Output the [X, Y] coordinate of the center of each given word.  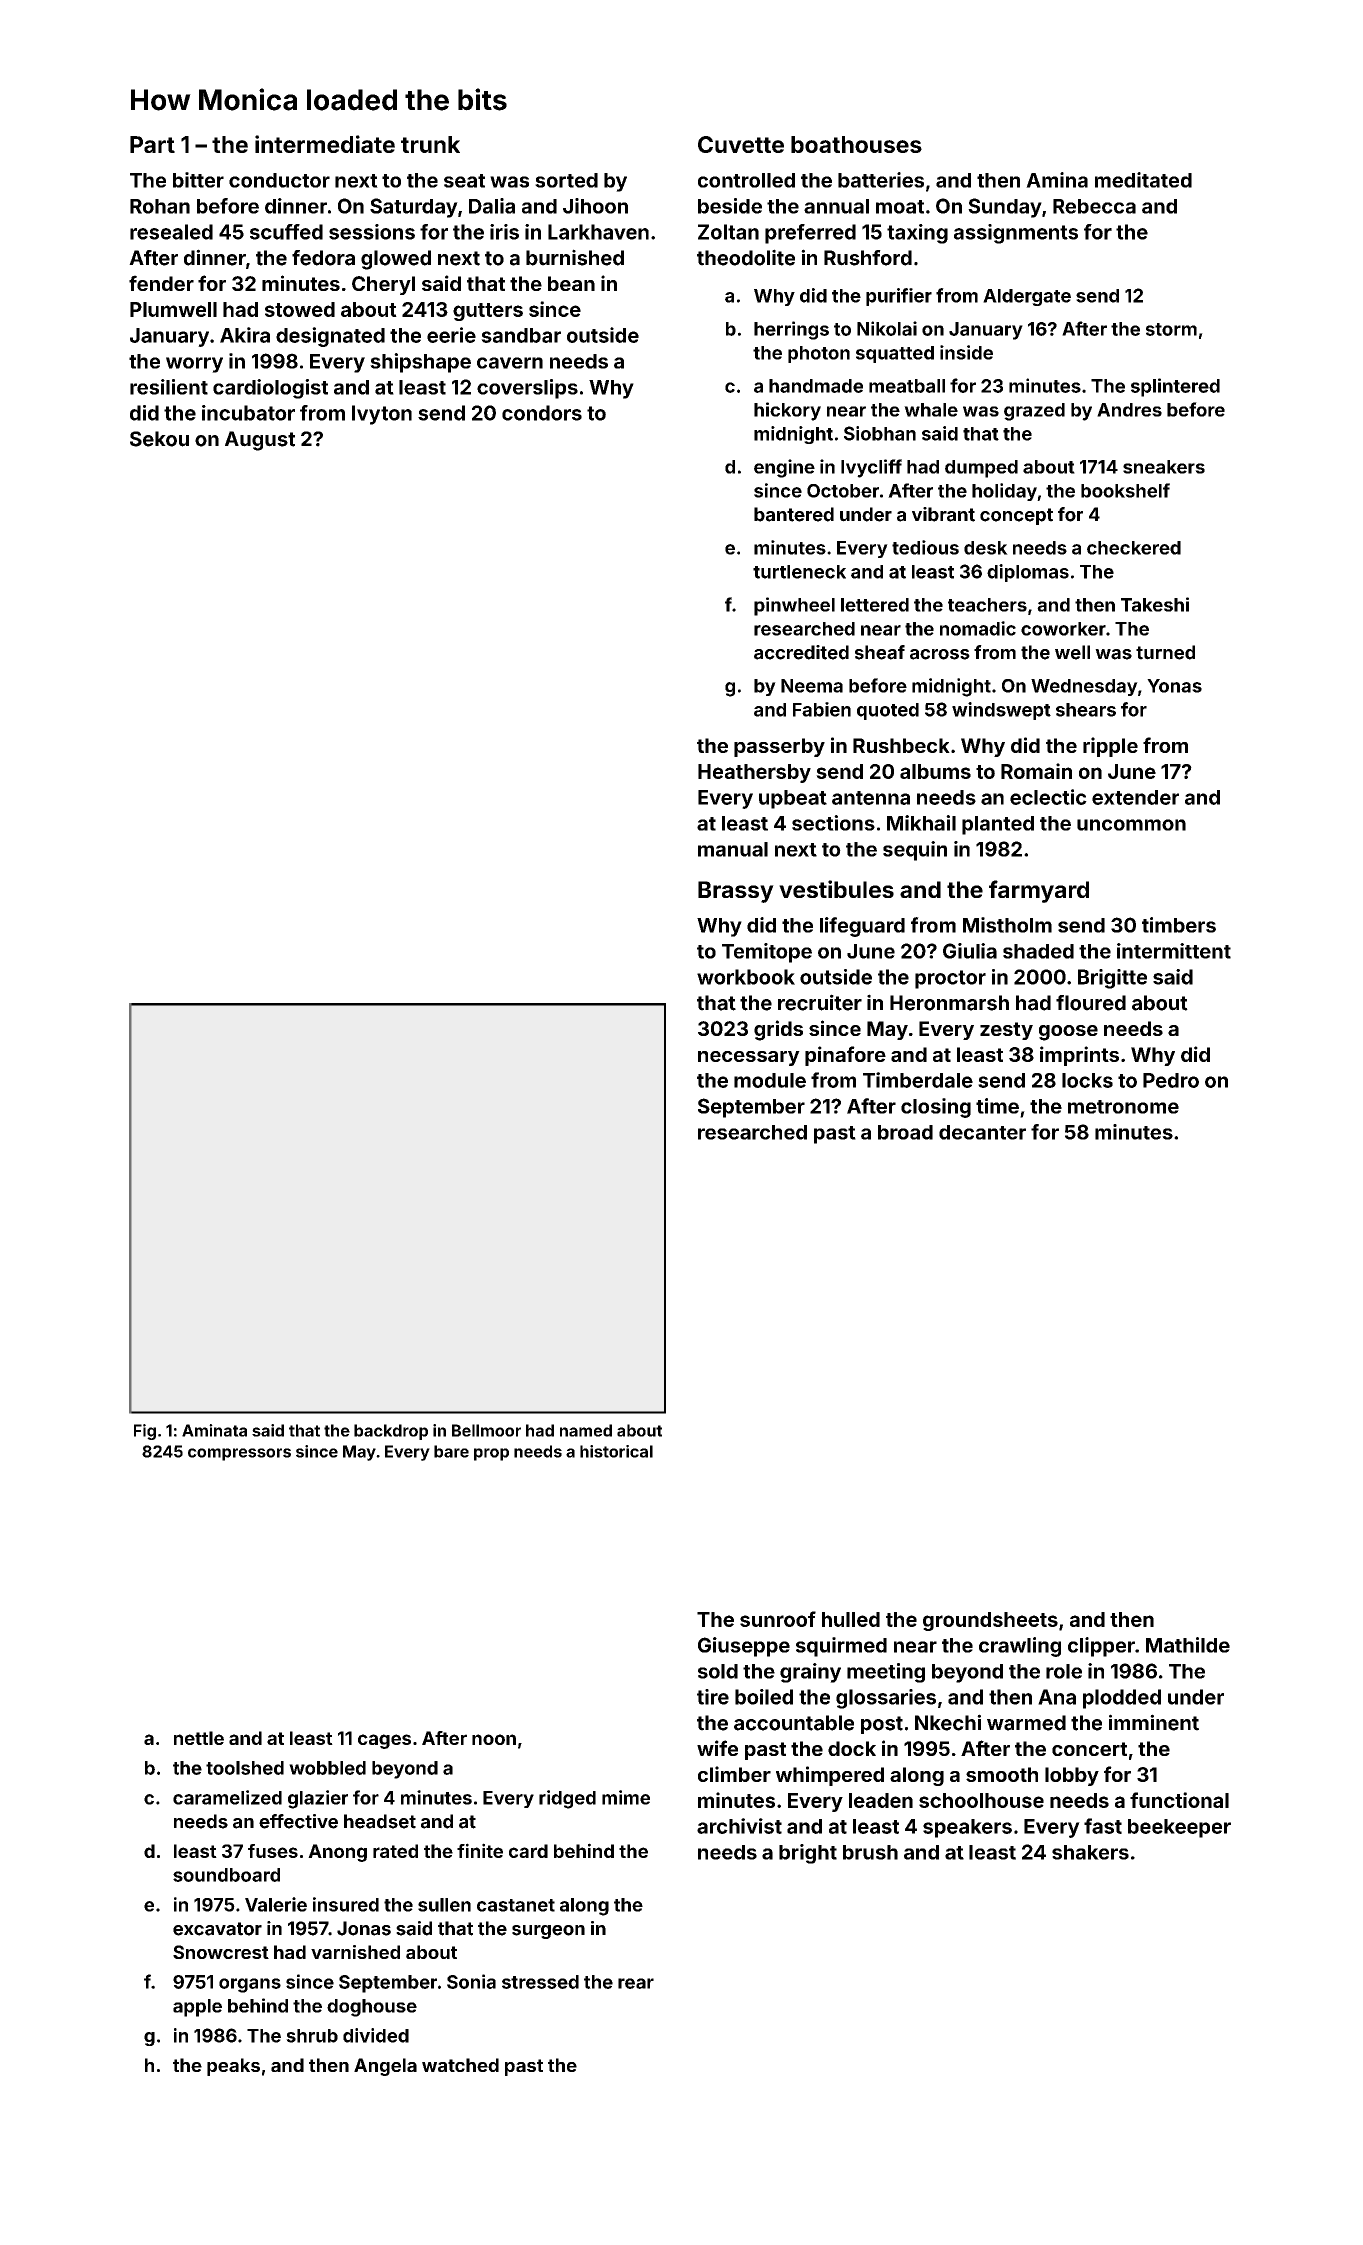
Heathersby [754, 773]
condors [542, 413]
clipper [1101, 1647]
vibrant [943, 514]
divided [376, 2035]
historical [616, 1451]
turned [1165, 652]
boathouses [856, 144]
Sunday [1005, 208]
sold [718, 1671]
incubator [248, 413]
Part [152, 144]
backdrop [391, 1432]
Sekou [159, 439]
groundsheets [990, 1621]
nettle [199, 1738]
